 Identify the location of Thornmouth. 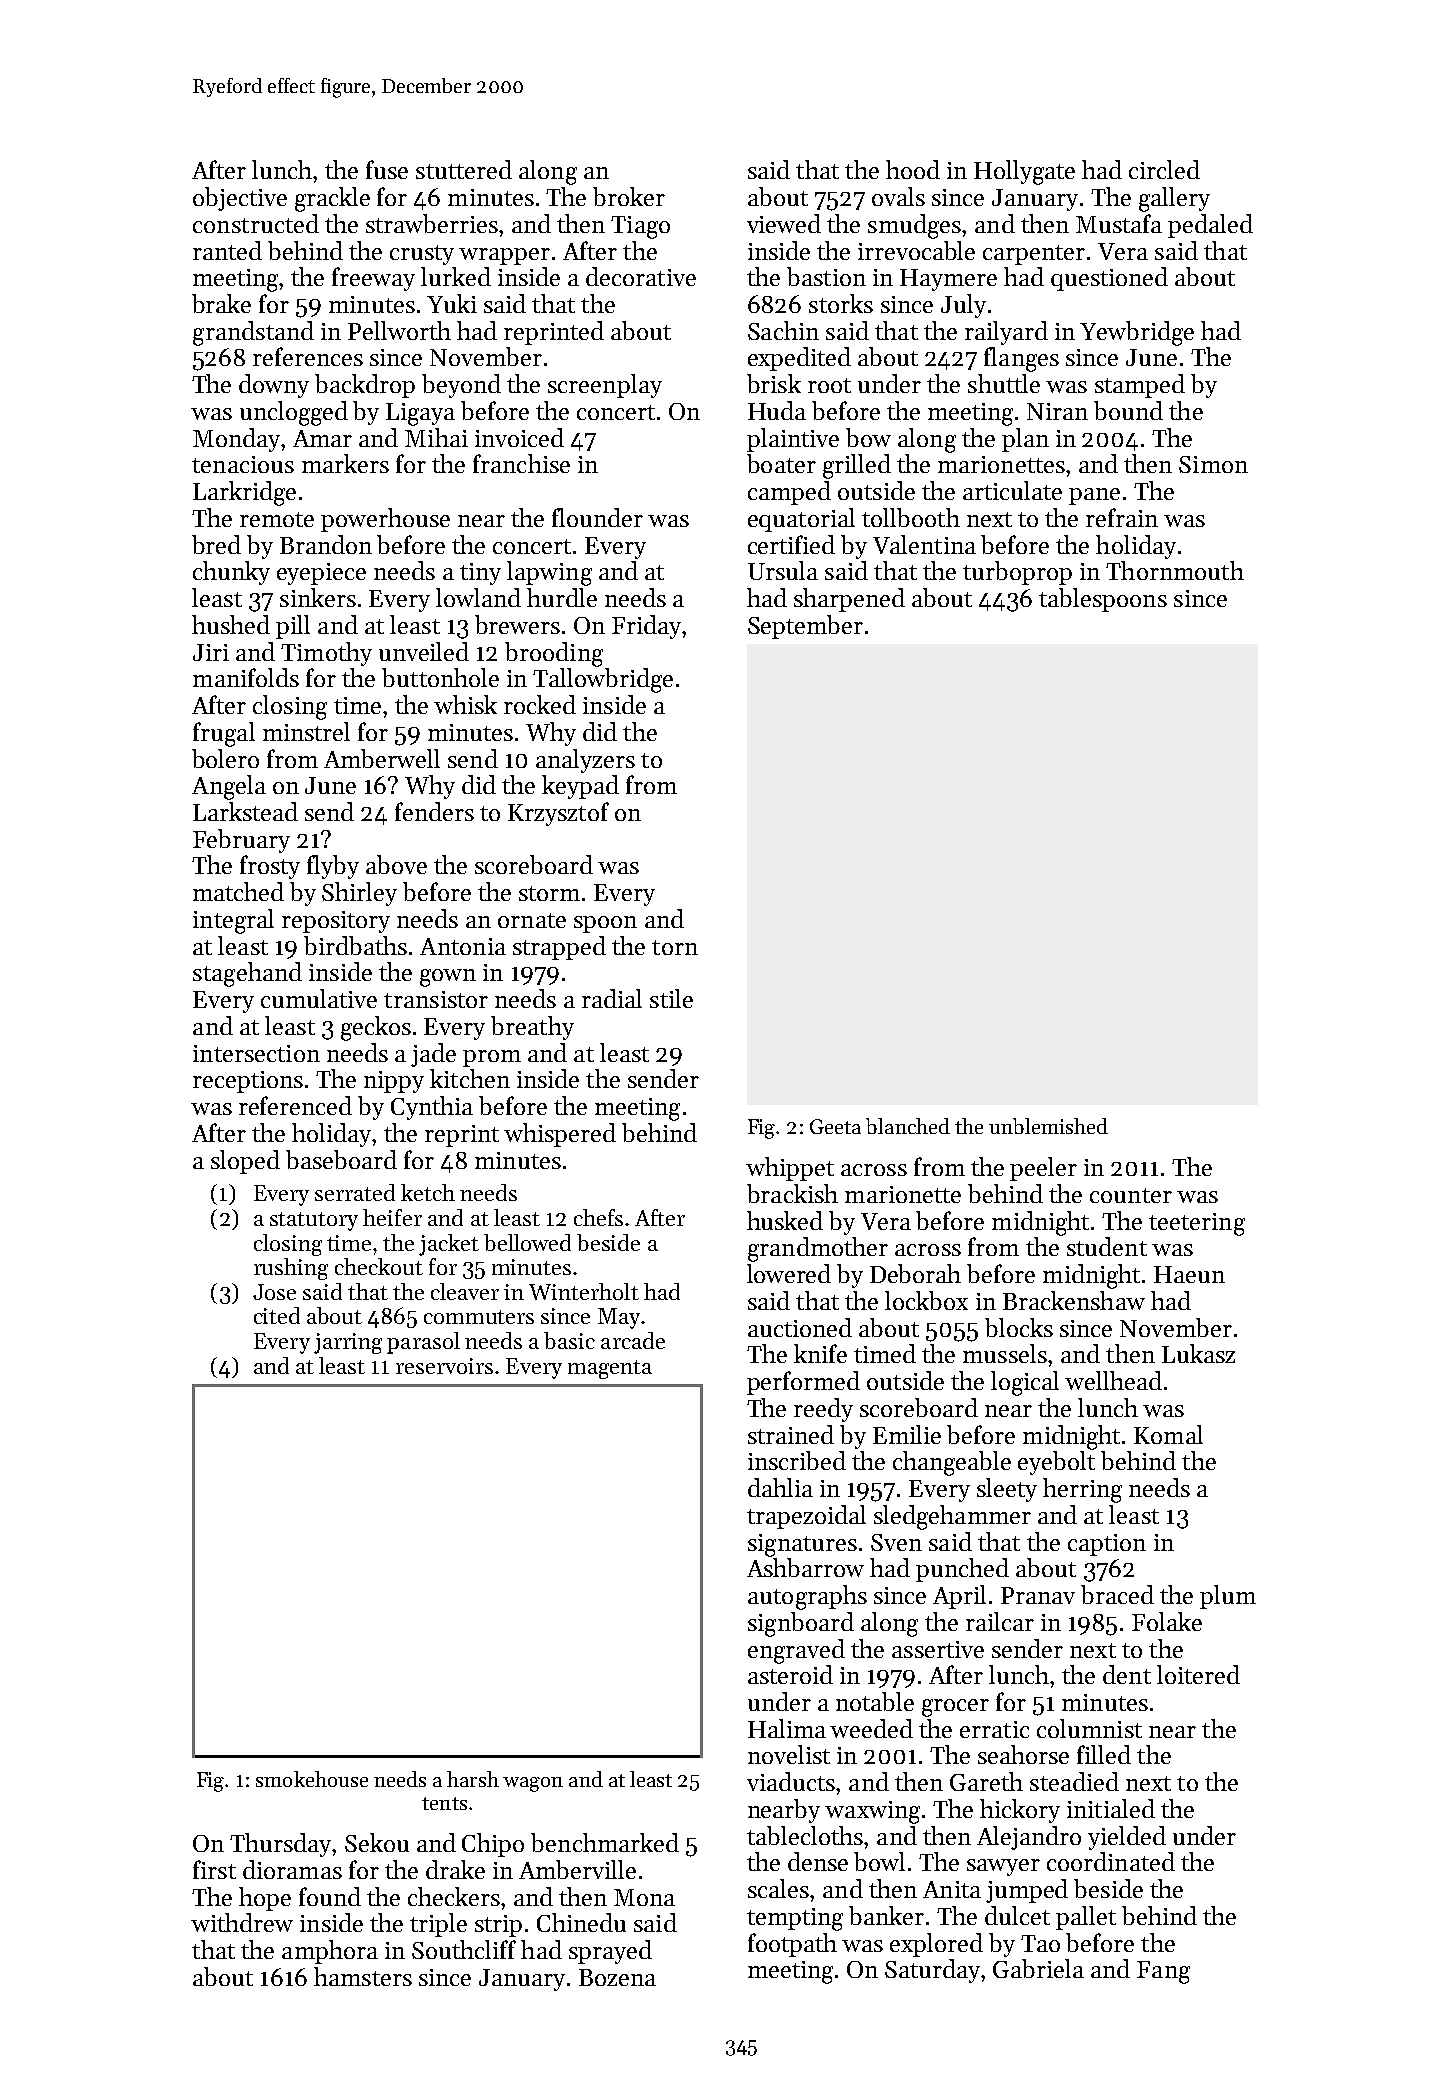
(1175, 570).
